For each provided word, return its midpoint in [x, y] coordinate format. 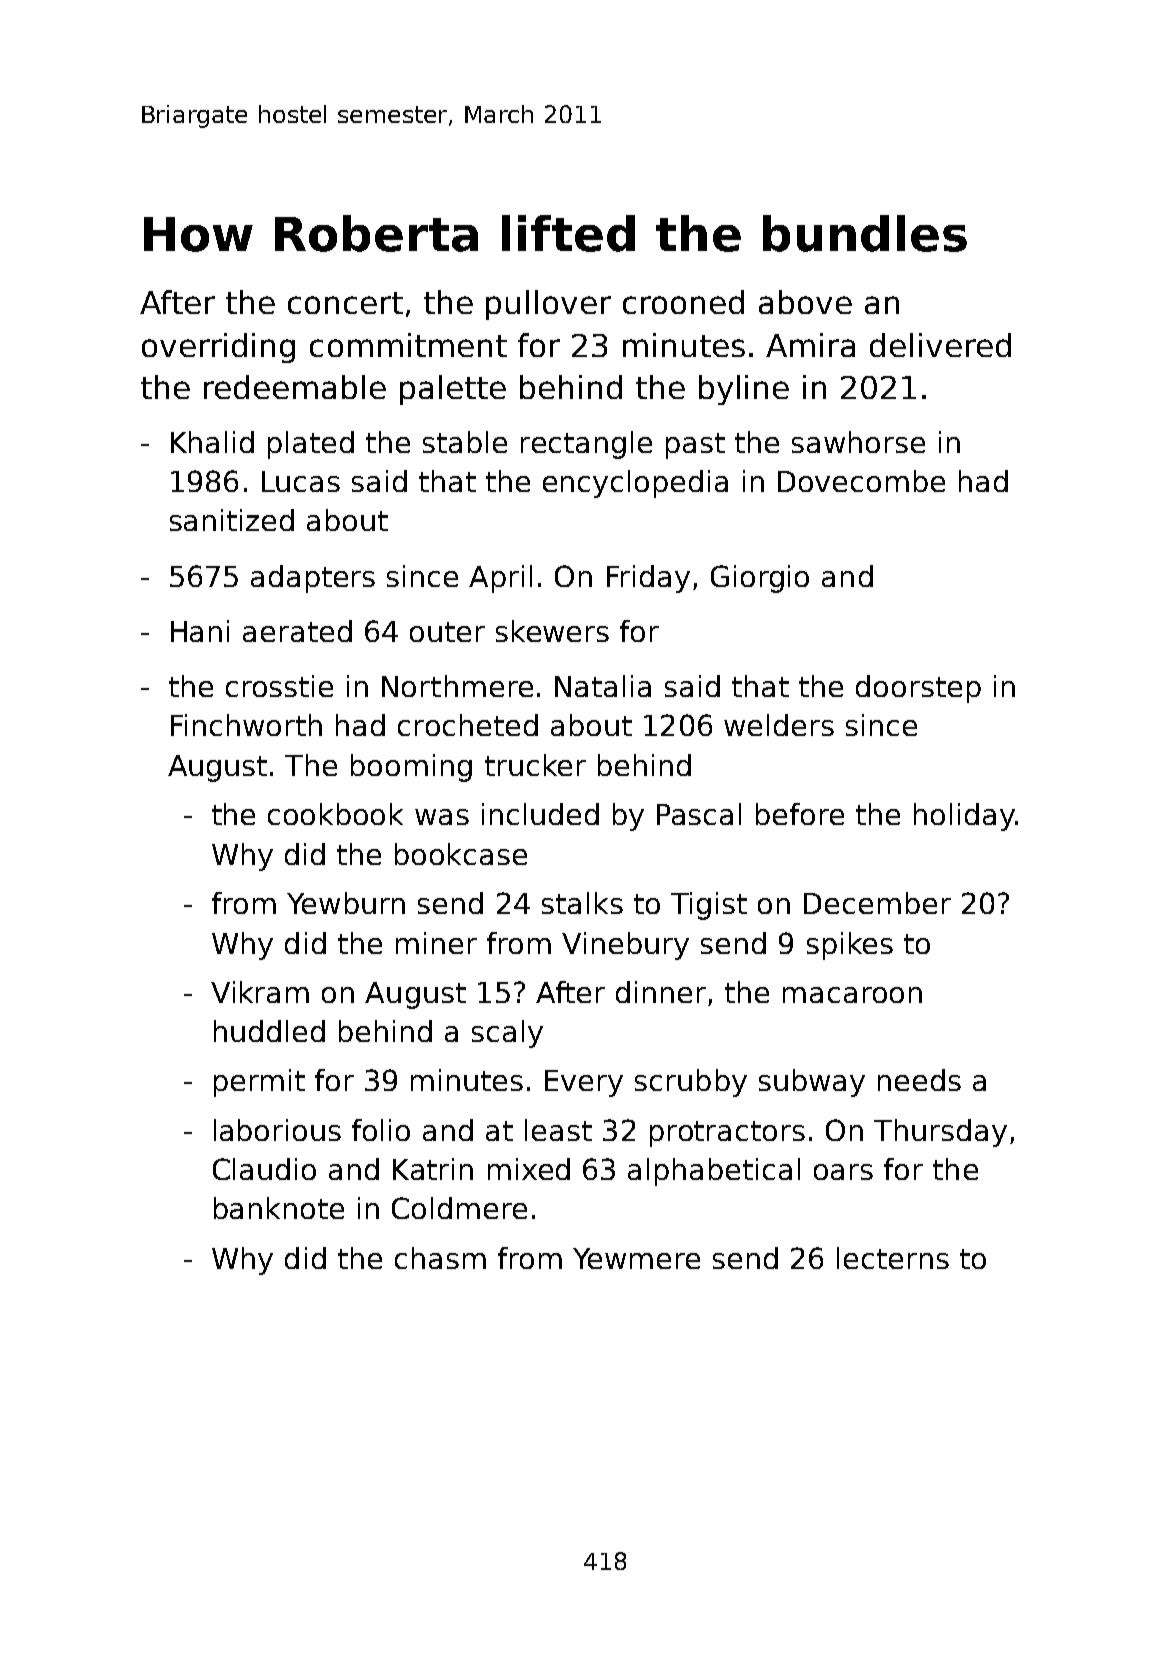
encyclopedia [635, 484]
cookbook [335, 814]
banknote [279, 1208]
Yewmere [636, 1258]
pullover [548, 305]
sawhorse [858, 442]
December [877, 903]
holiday [964, 817]
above [805, 302]
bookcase [461, 854]
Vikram [260, 992]
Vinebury [625, 946]
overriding [218, 348]
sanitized [232, 520]
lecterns [893, 1258]
